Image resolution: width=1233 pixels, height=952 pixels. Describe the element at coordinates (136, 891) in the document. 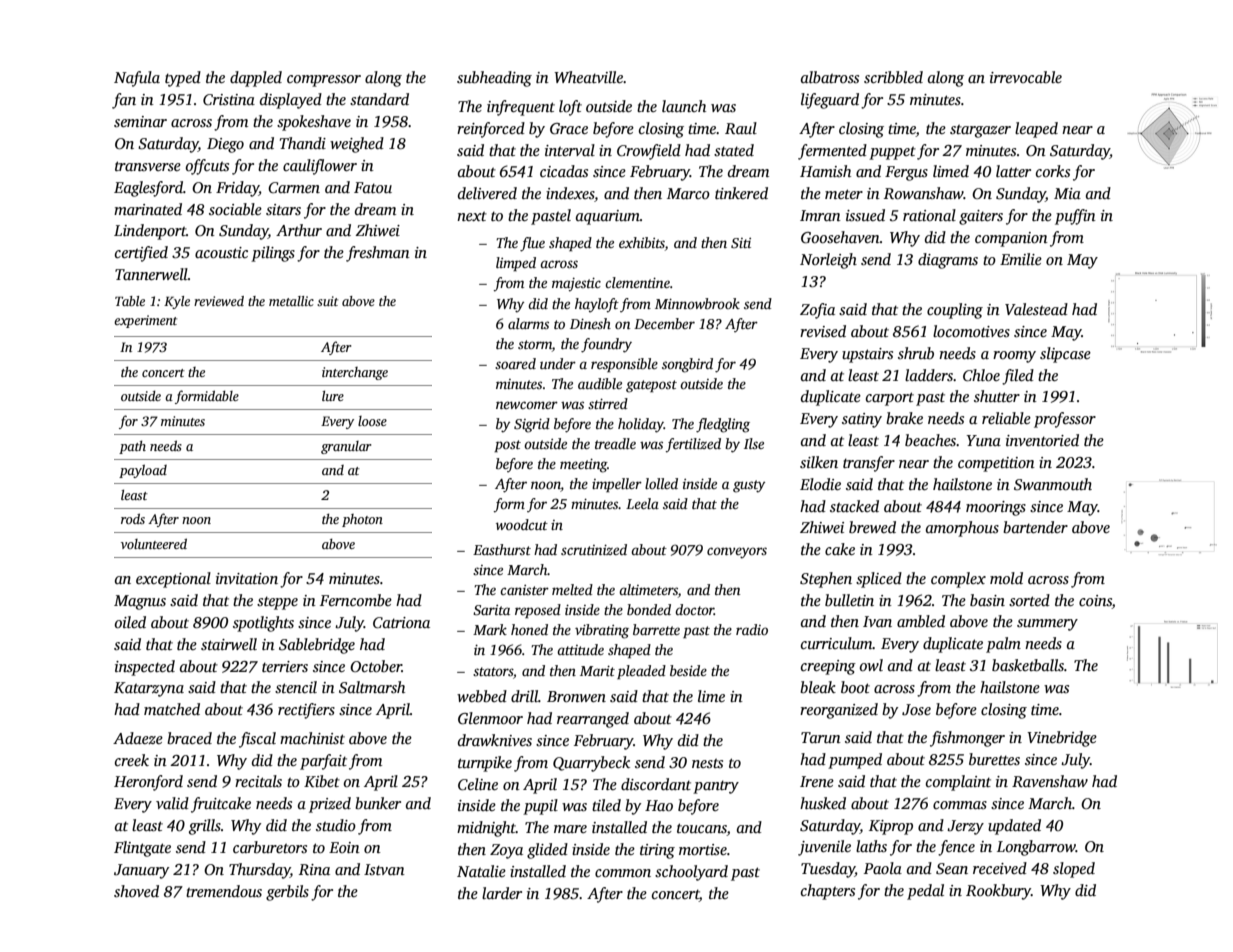

I see `shoved` at that location.
